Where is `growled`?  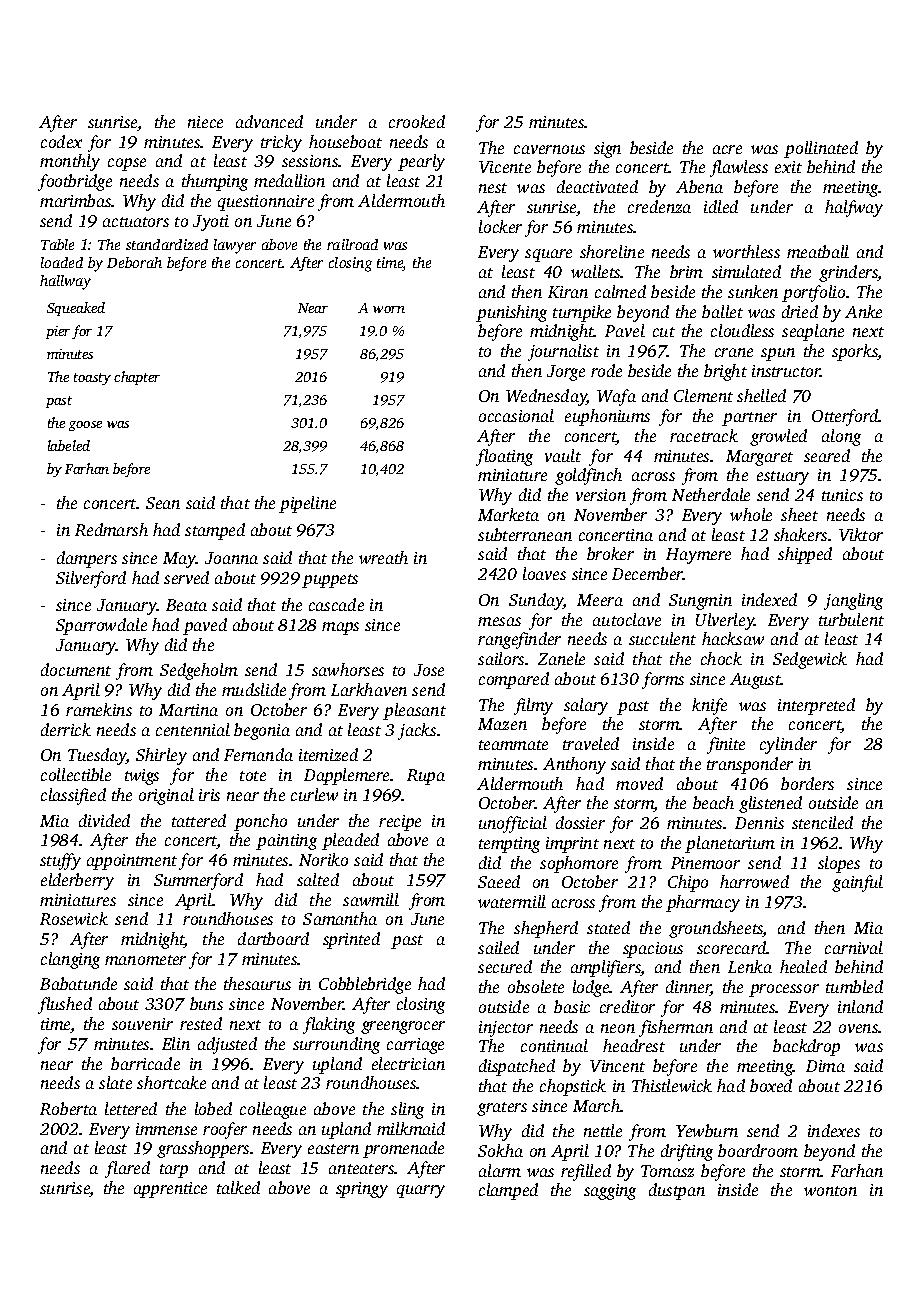 growled is located at coordinates (778, 437).
